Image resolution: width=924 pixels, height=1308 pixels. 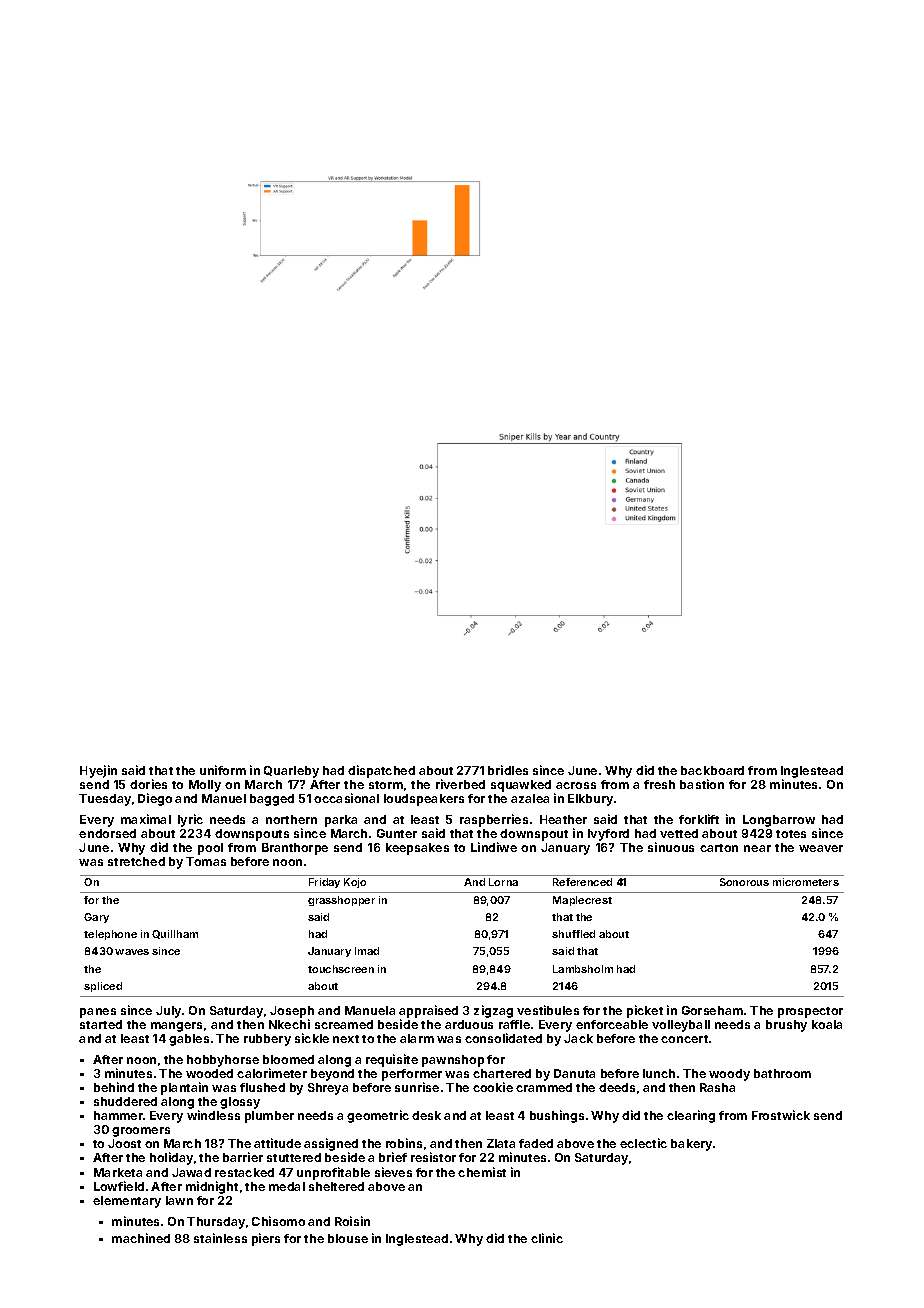 What do you see at coordinates (341, 969) in the image?
I see `touchscreen` at bounding box center [341, 969].
